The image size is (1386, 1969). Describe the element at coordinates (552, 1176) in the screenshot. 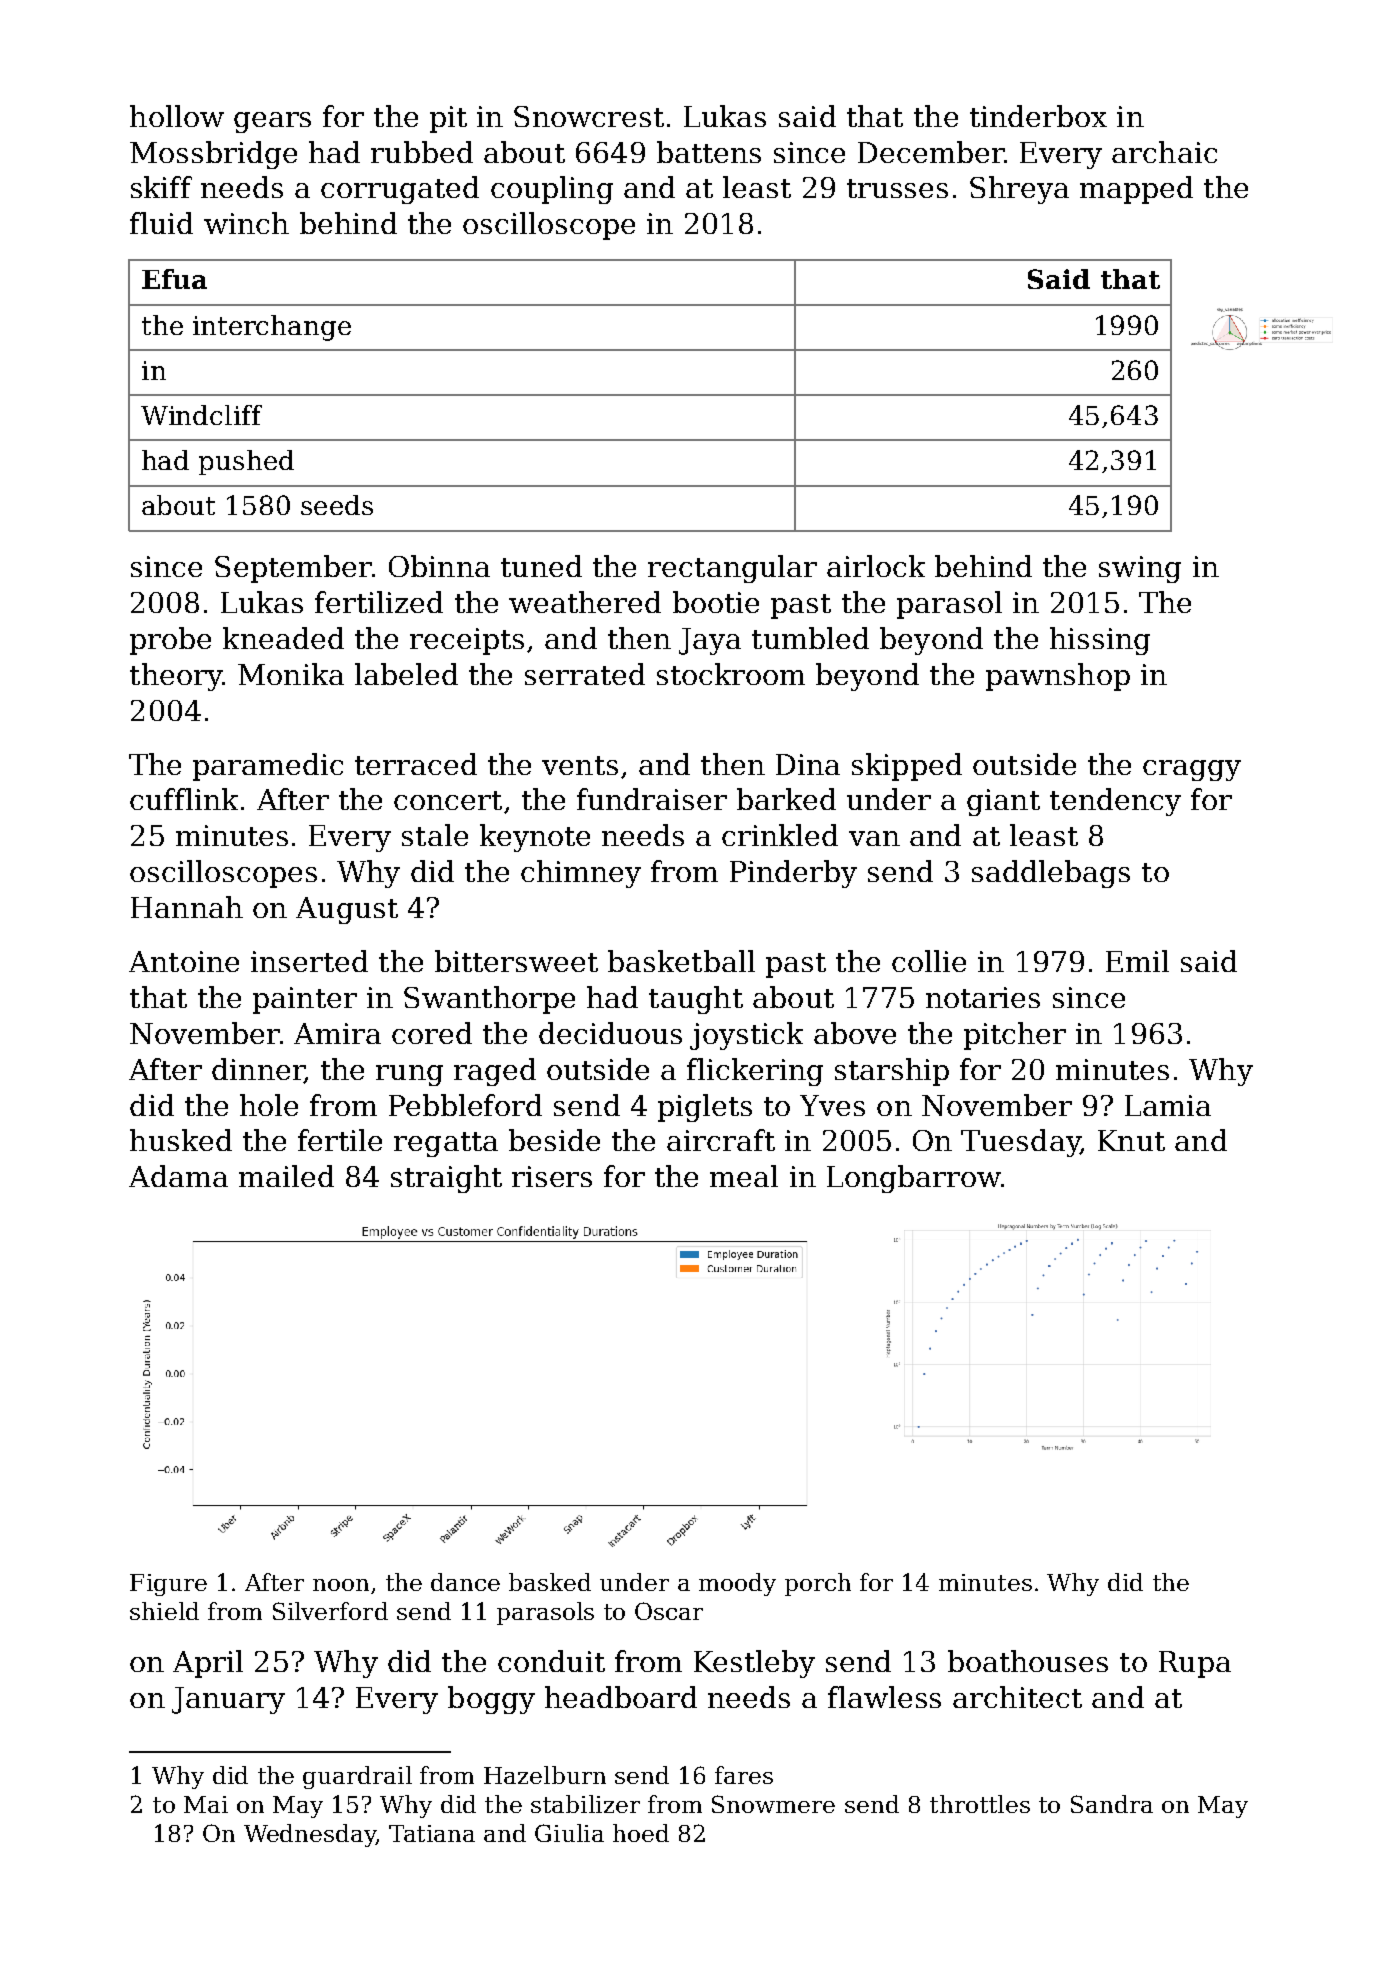

I see `risers` at that location.
